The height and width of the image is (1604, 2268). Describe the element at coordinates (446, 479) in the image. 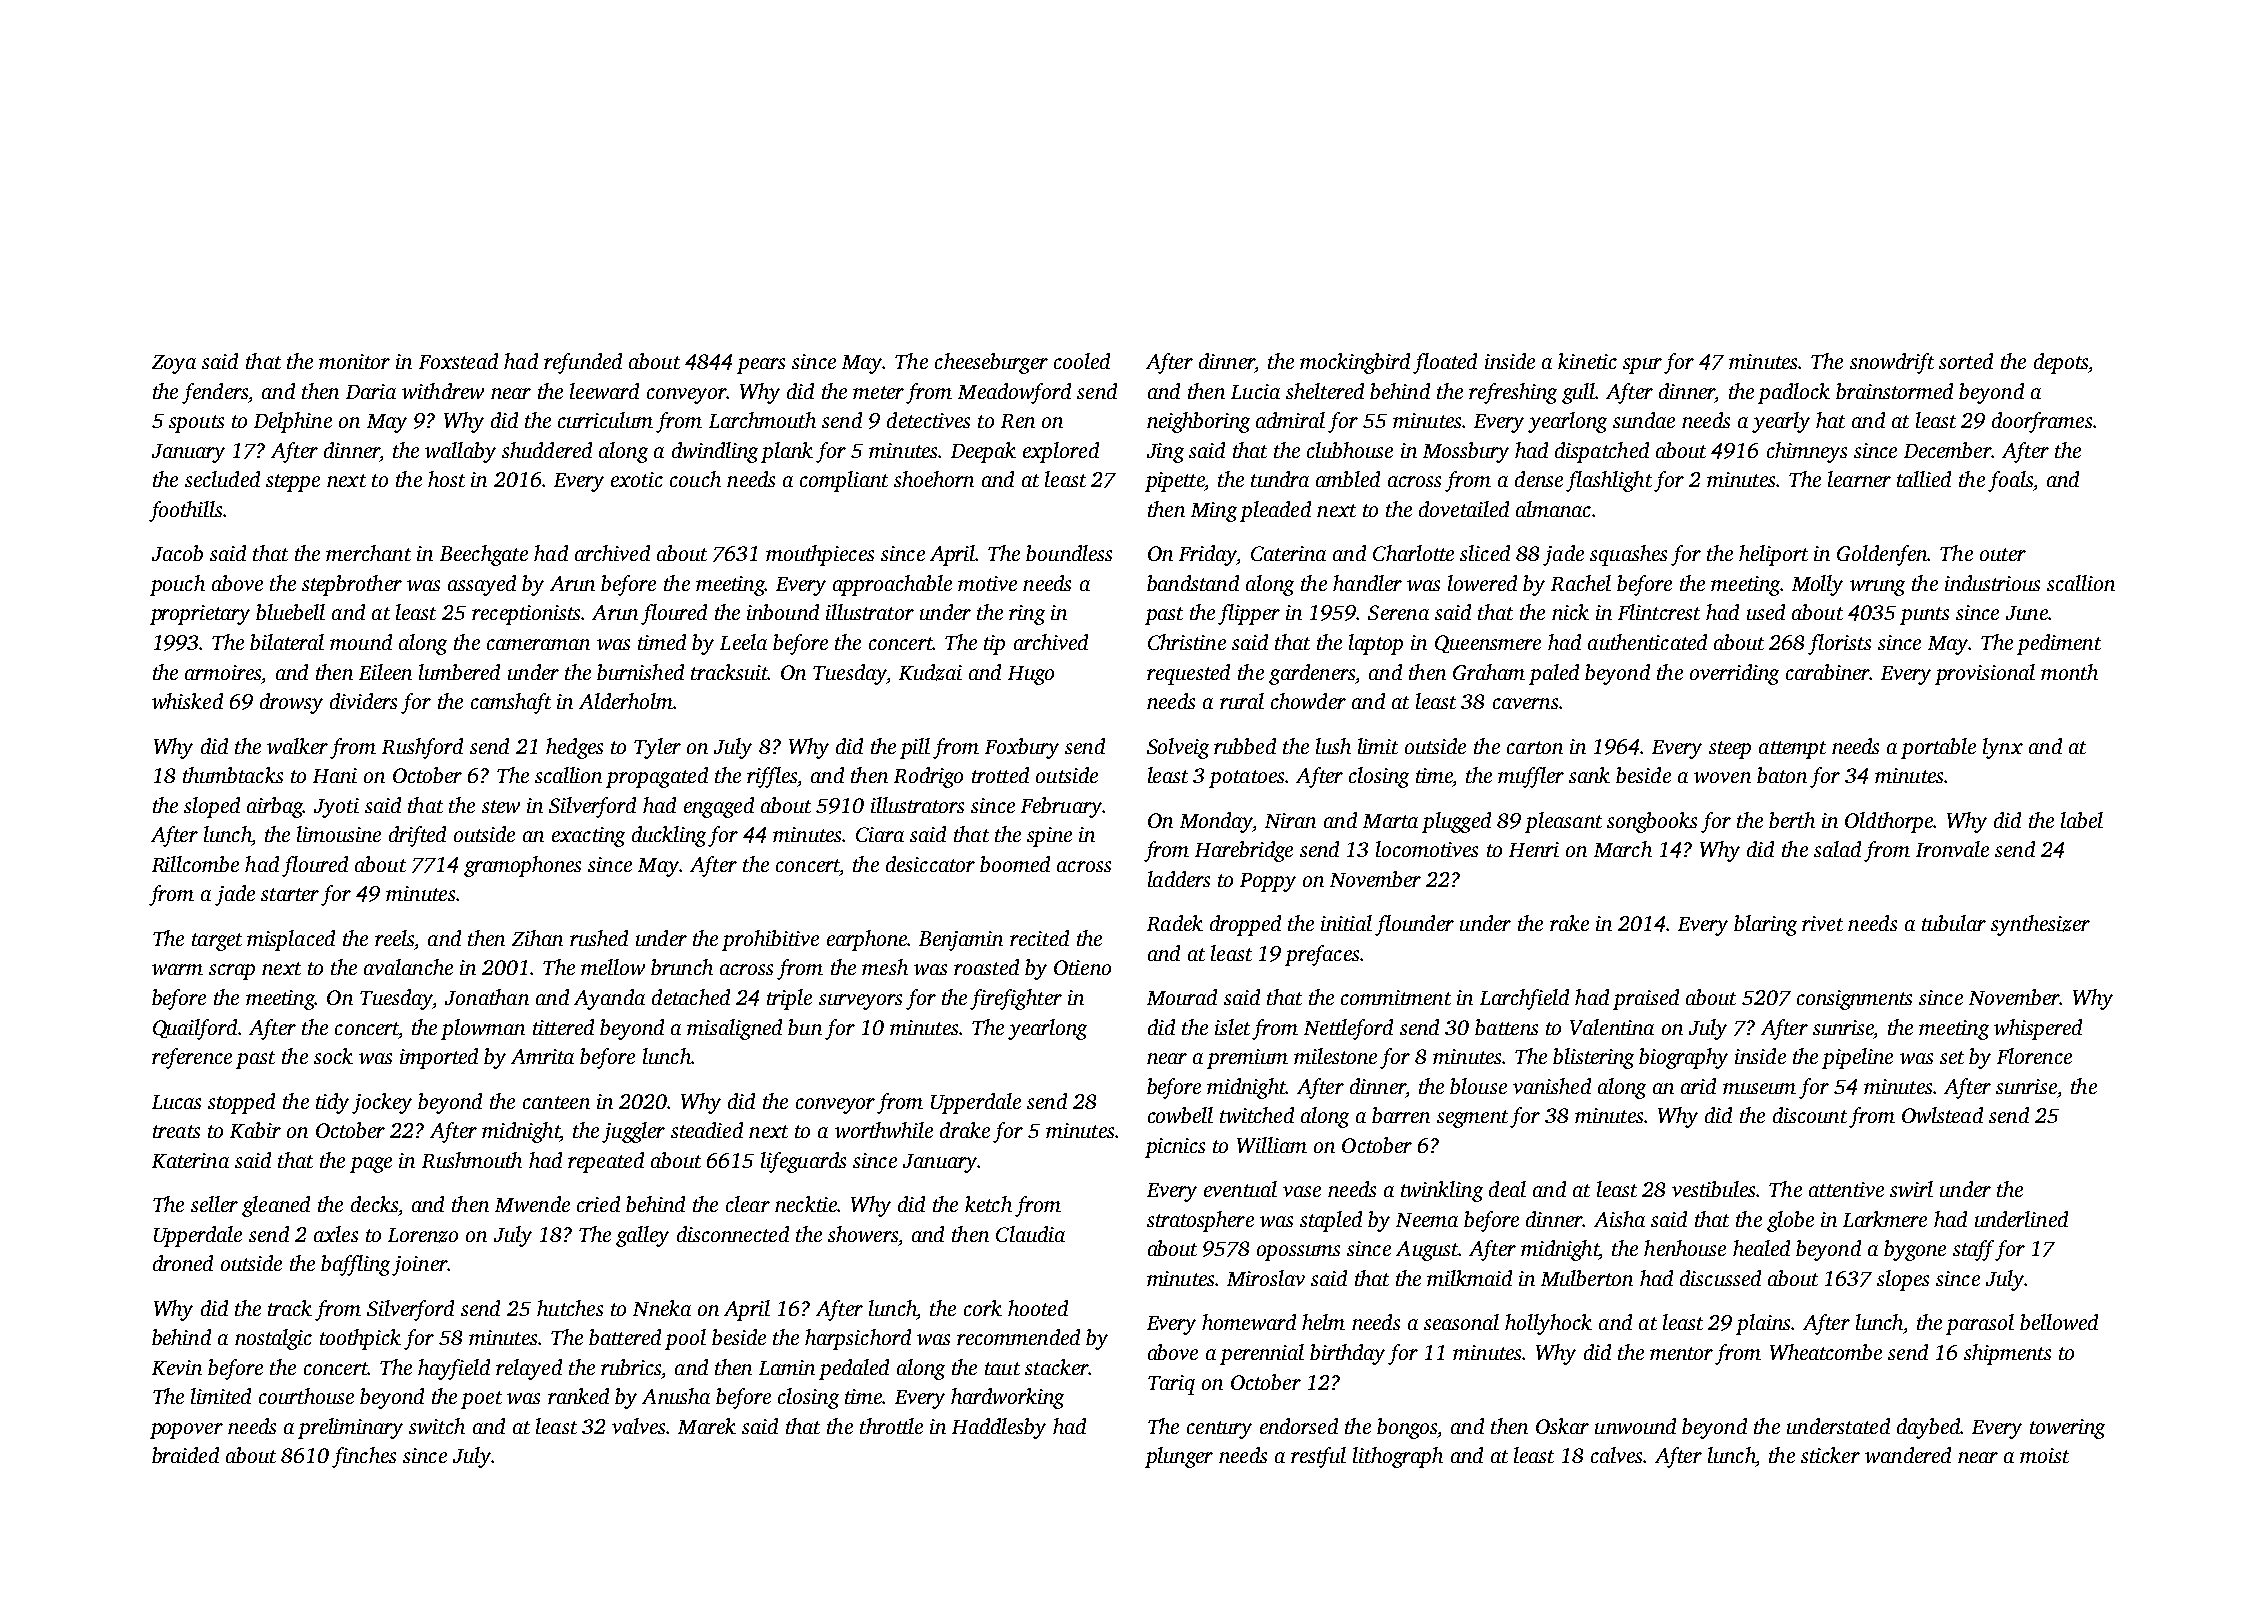

I see `host` at that location.
